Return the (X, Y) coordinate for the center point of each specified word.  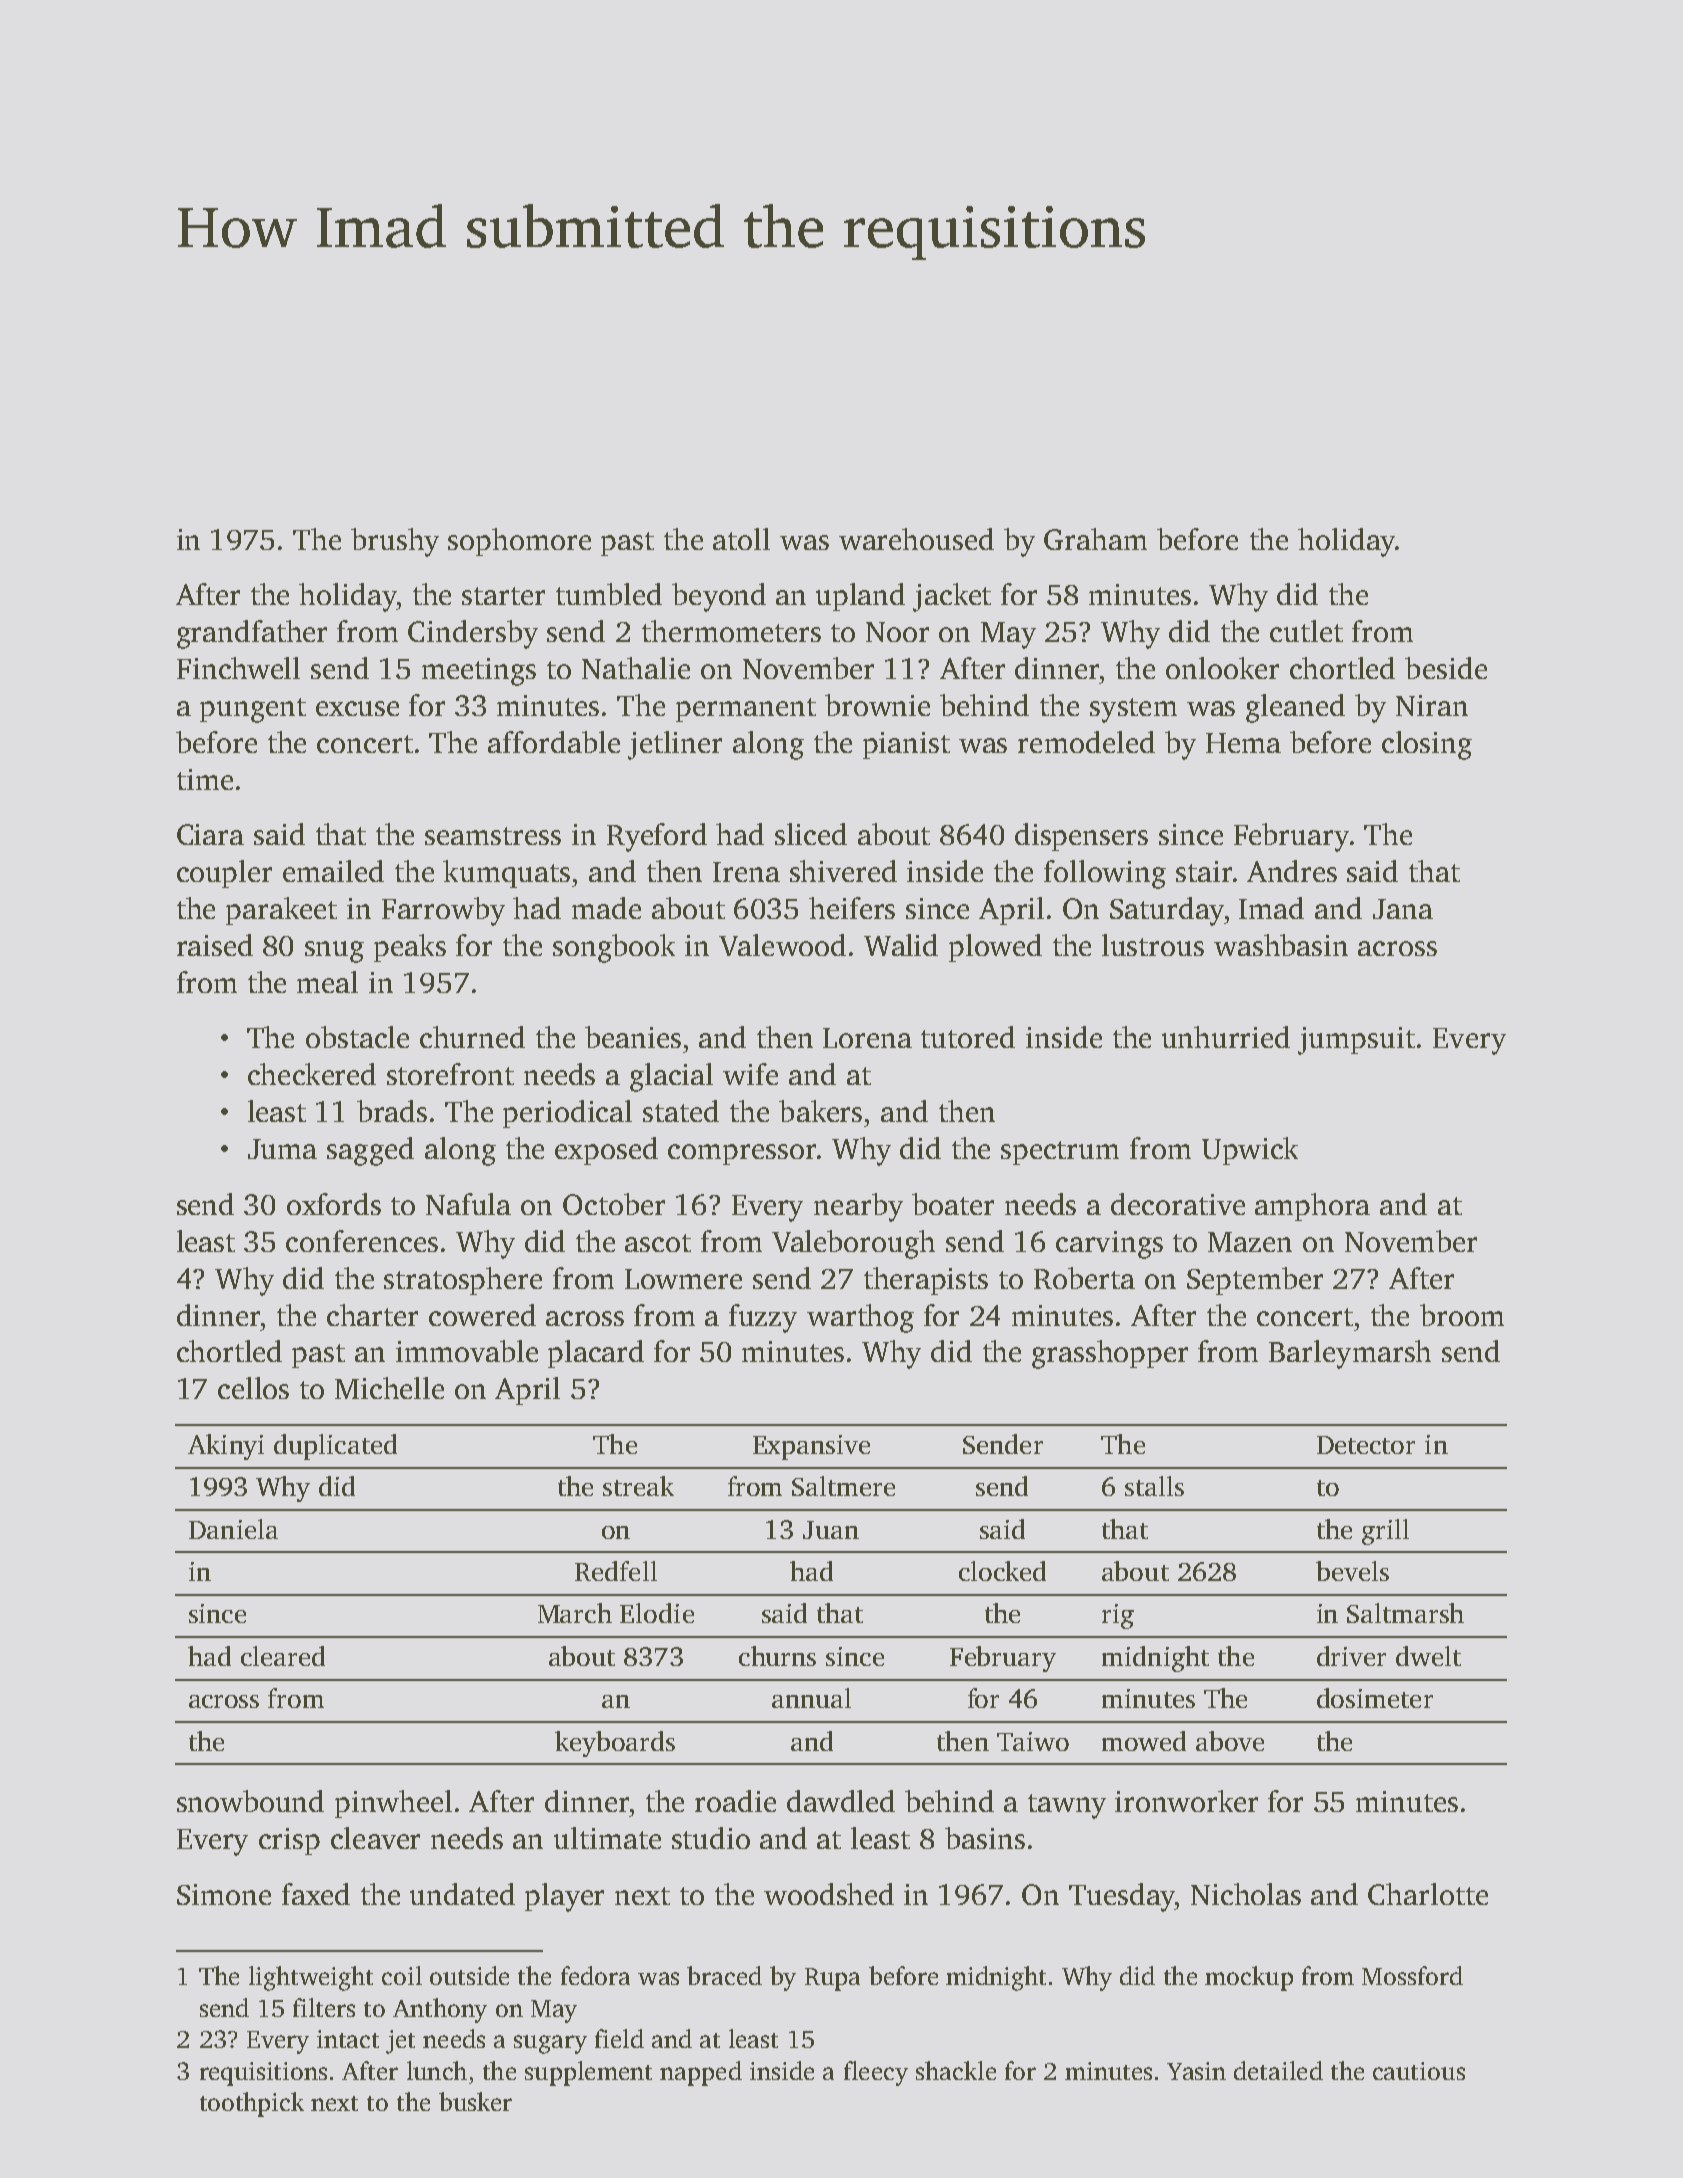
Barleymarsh (1350, 1354)
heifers (852, 908)
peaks (410, 948)
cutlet (1306, 631)
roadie (735, 1801)
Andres (1292, 871)
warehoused (916, 539)
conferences (362, 1241)
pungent (253, 710)
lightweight (311, 1978)
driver (1351, 1656)
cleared (283, 1656)
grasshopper (1110, 1354)
